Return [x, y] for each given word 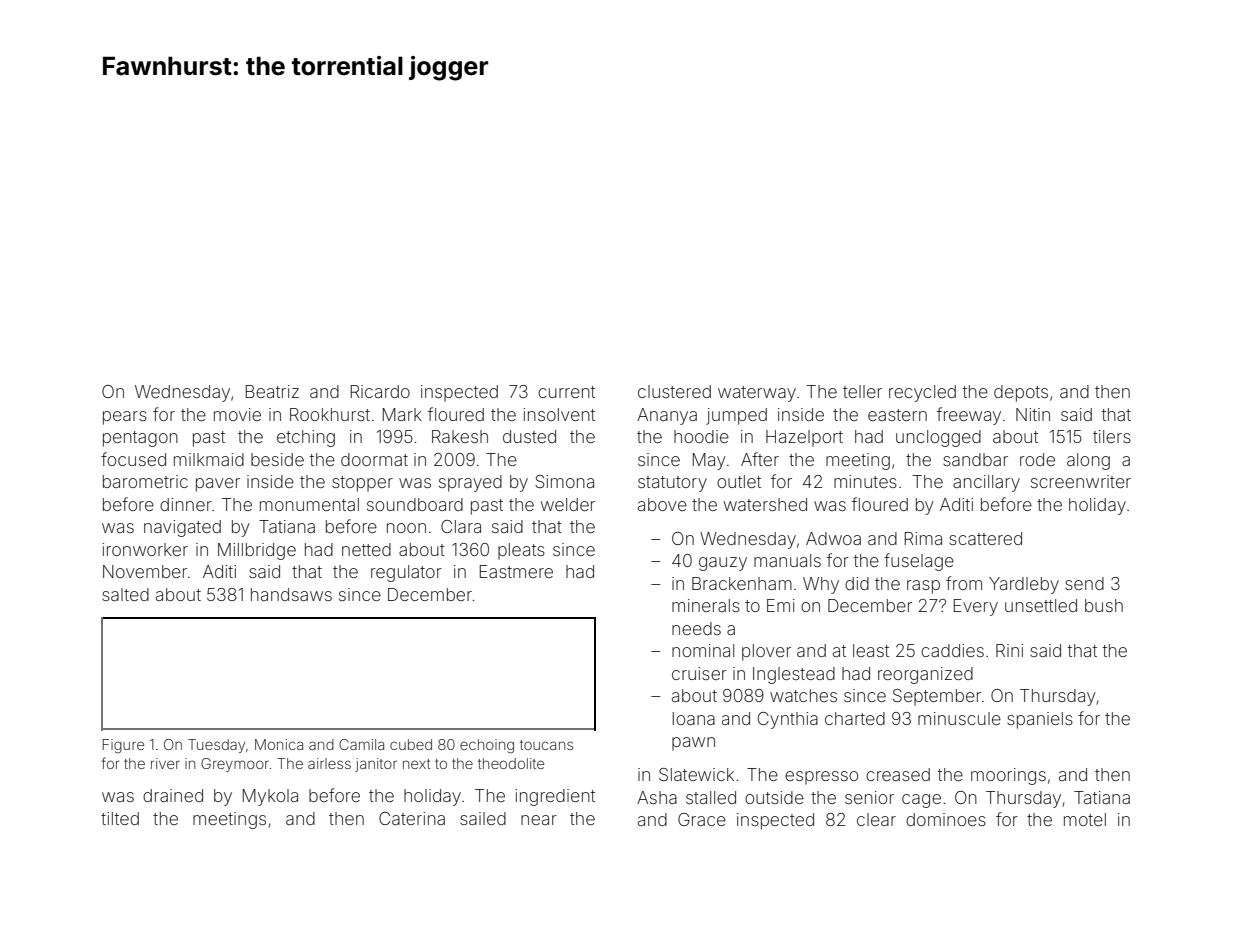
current [566, 392]
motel [1085, 819]
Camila [361, 744]
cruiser [699, 673]
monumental [309, 504]
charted [855, 718]
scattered [985, 538]
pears [125, 418]
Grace [702, 819]
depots [1021, 393]
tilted [120, 818]
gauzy [723, 564]
